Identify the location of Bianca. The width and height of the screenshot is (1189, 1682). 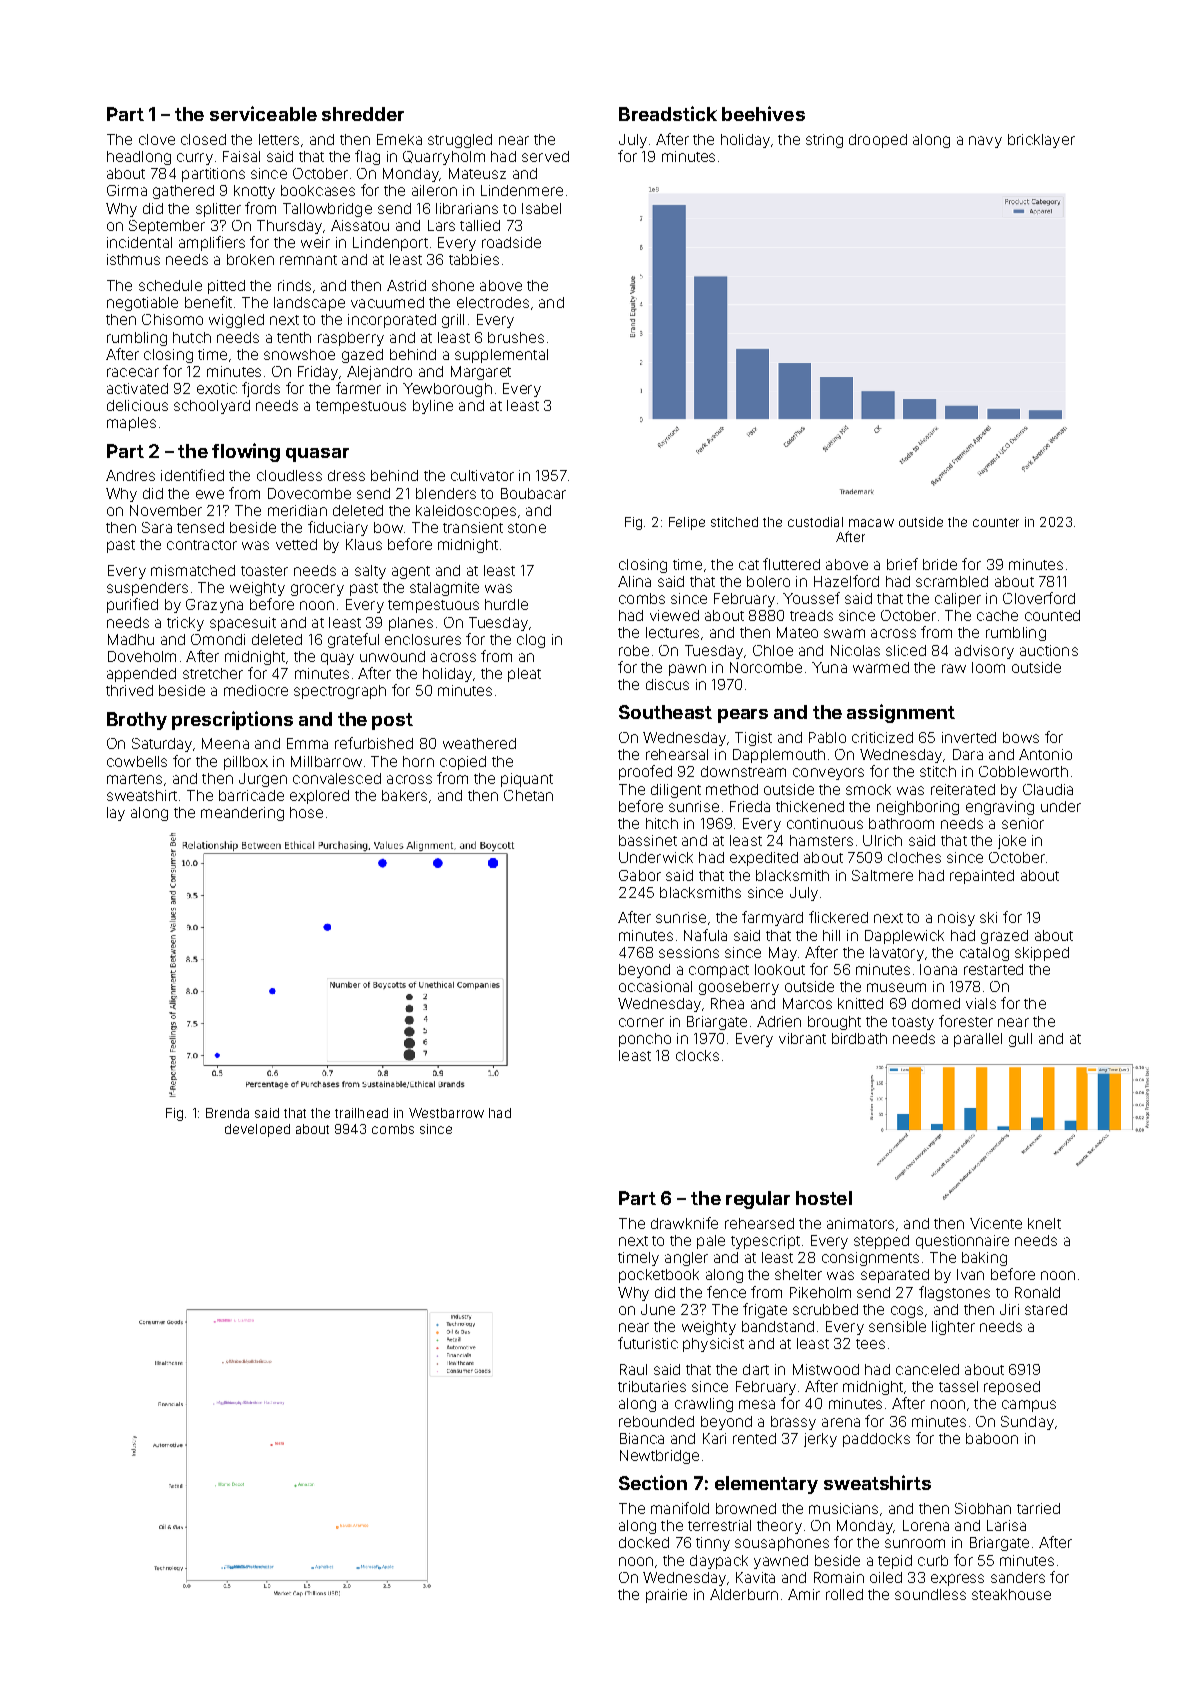
(642, 1438).
